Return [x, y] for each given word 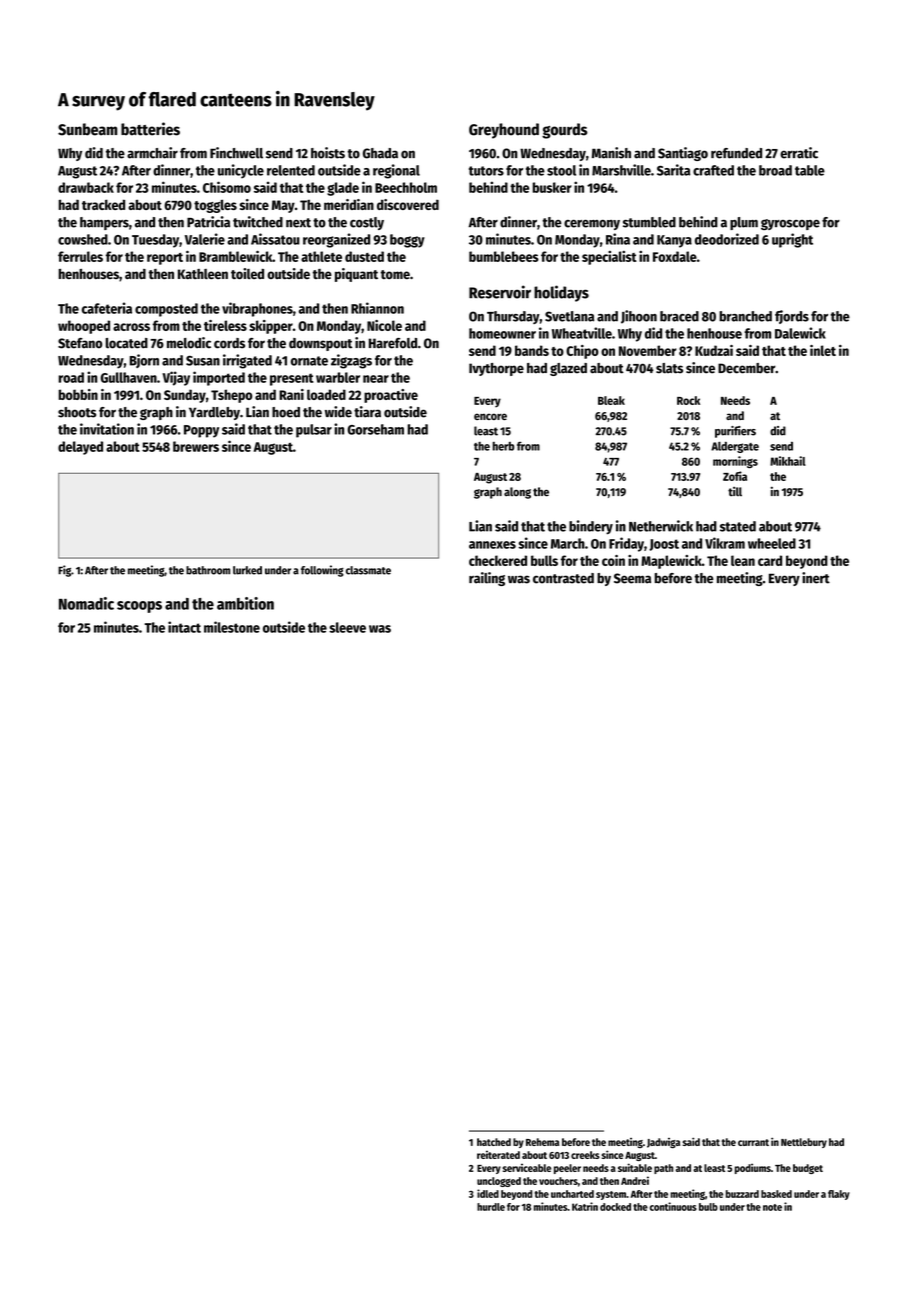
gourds [565, 131]
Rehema [542, 1142]
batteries [150, 129]
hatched [494, 1142]
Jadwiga [663, 1143]
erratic [799, 153]
